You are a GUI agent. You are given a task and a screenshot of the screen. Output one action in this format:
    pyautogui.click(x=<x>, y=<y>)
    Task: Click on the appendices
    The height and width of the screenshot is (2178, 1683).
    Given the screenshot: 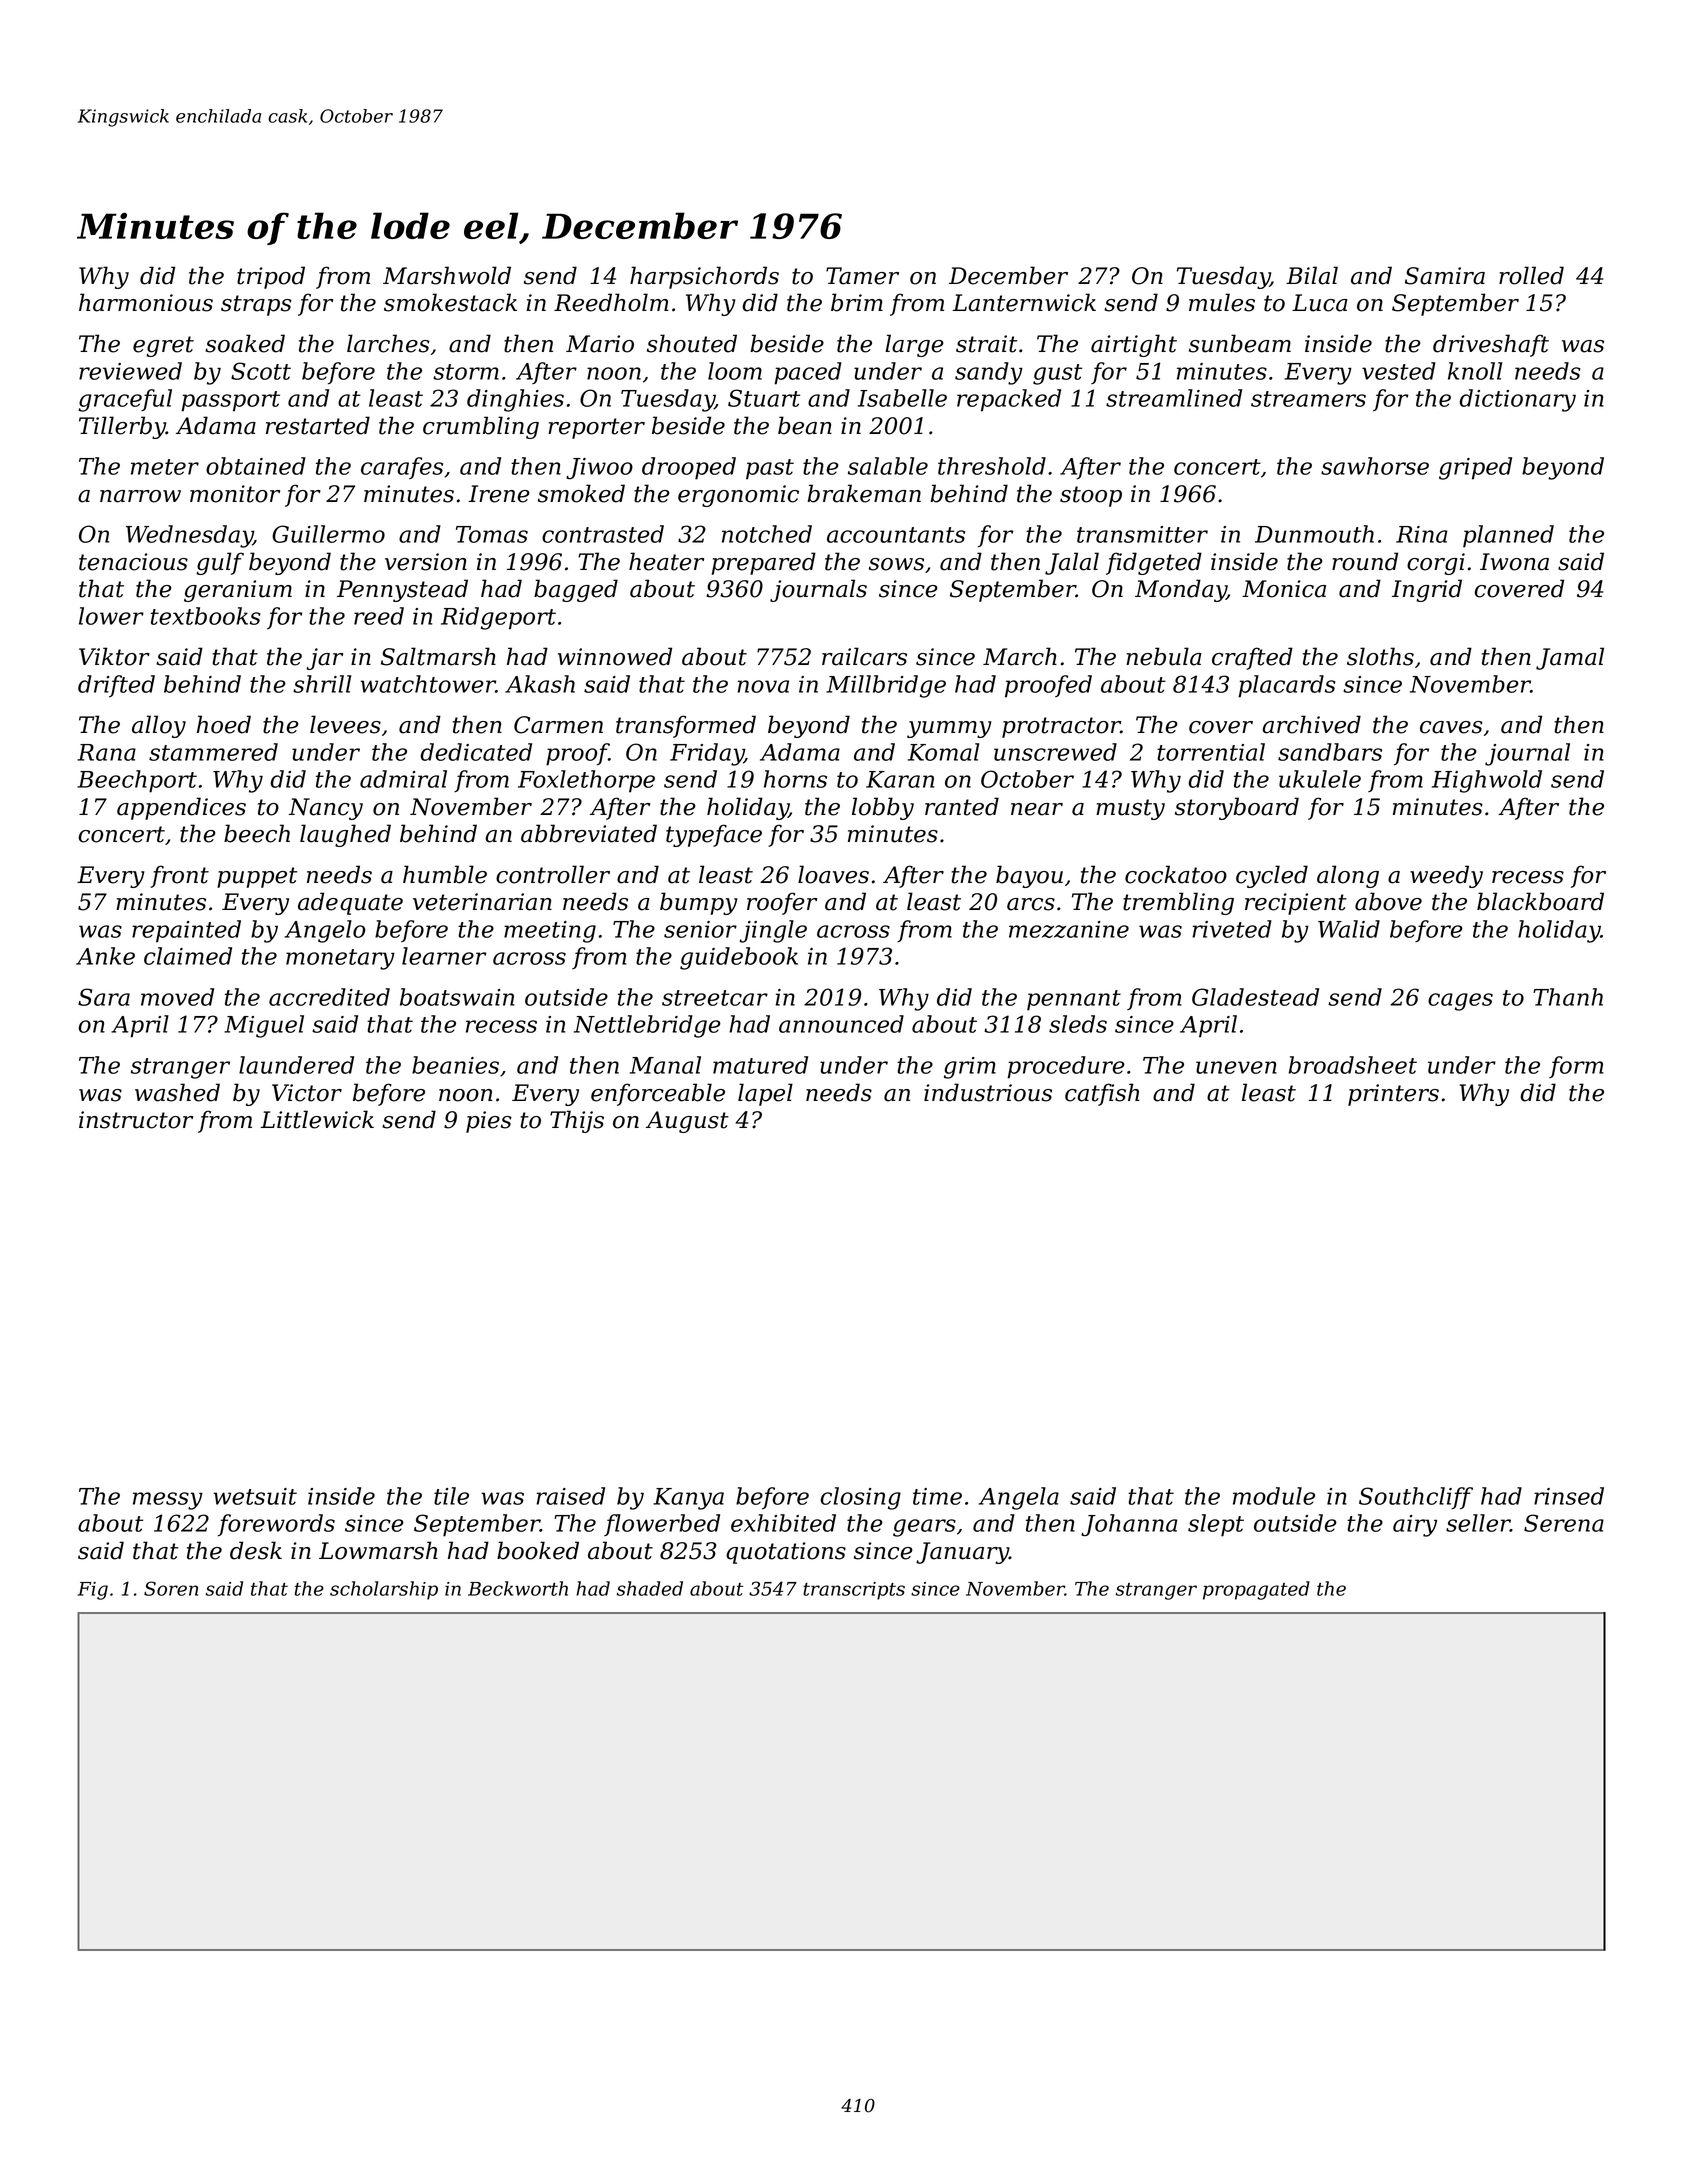 What is the action you would take?
    pyautogui.click(x=181, y=808)
